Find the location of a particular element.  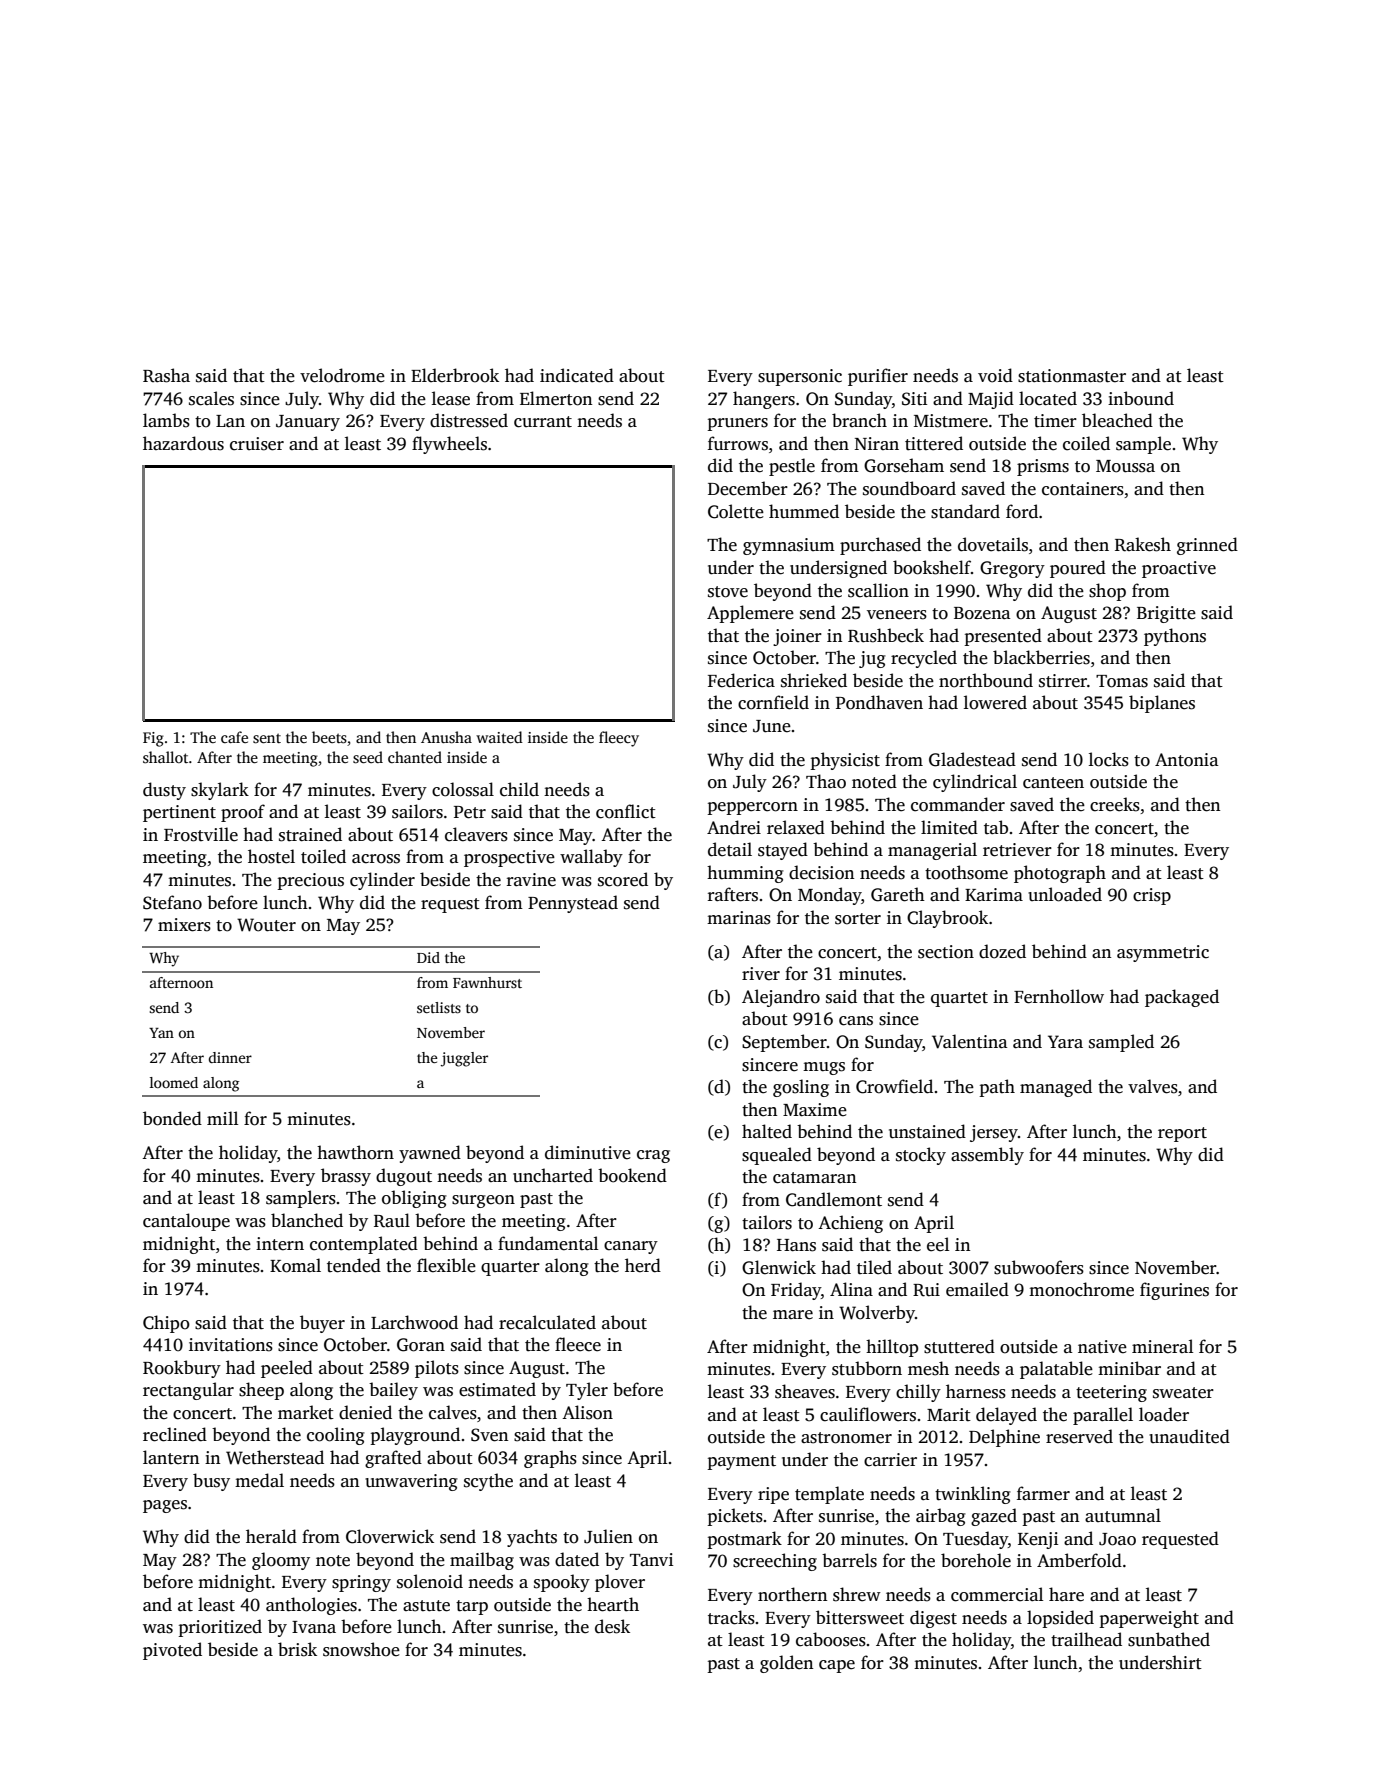

soundboard is located at coordinates (909, 488).
